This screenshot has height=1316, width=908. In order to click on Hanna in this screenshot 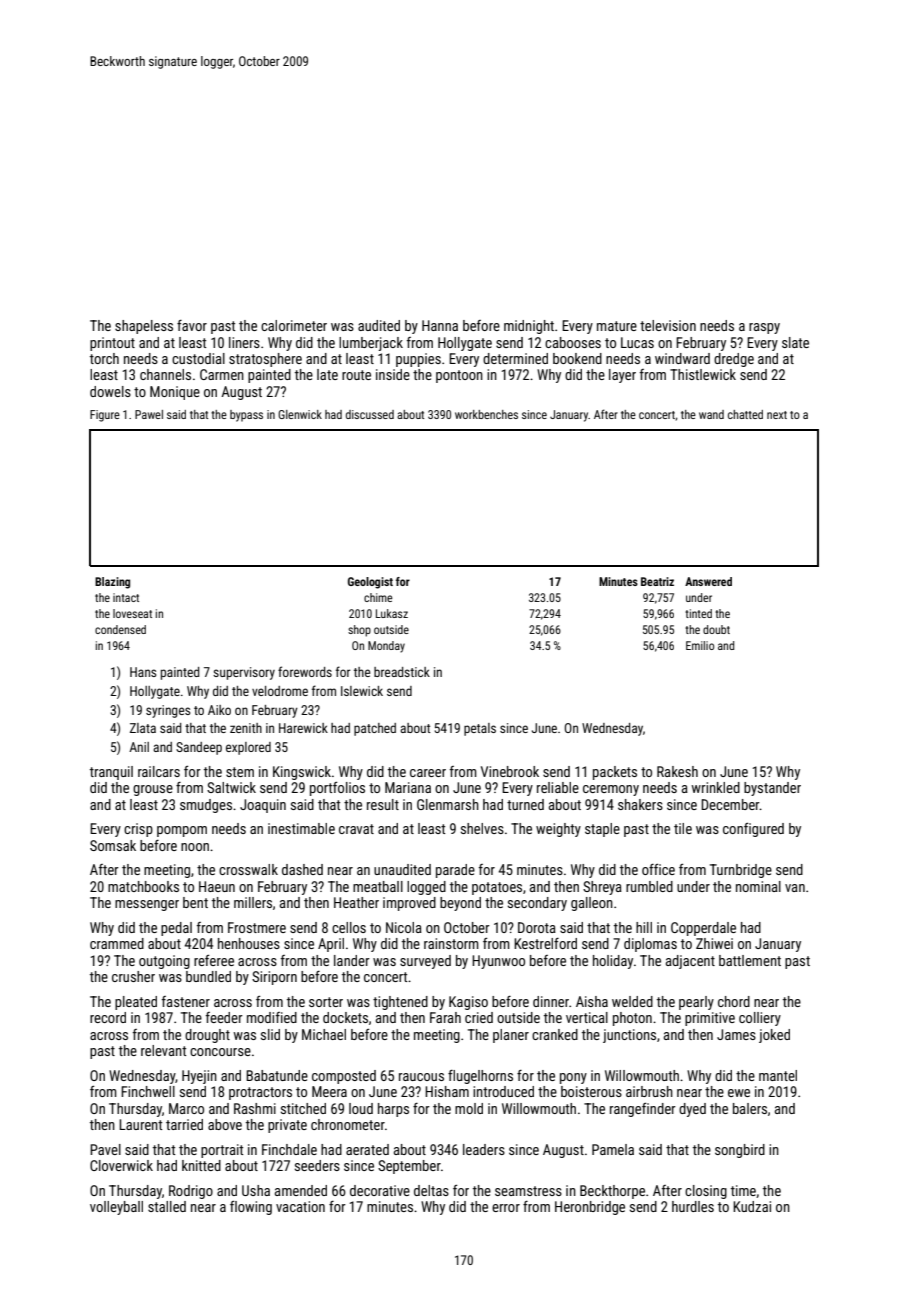, I will do `click(440, 325)`.
